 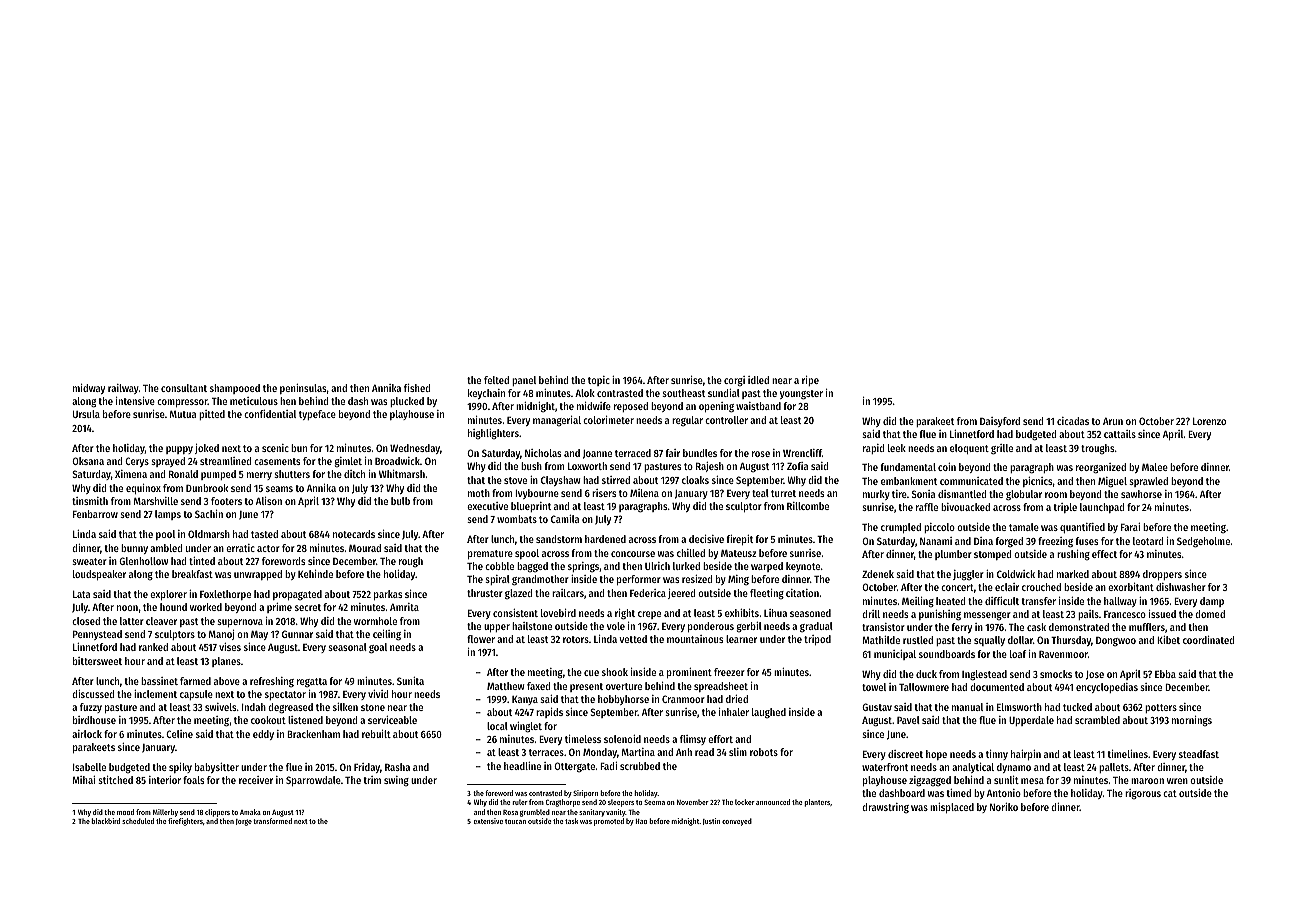 What do you see at coordinates (1000, 422) in the image?
I see `Daisyford` at bounding box center [1000, 422].
